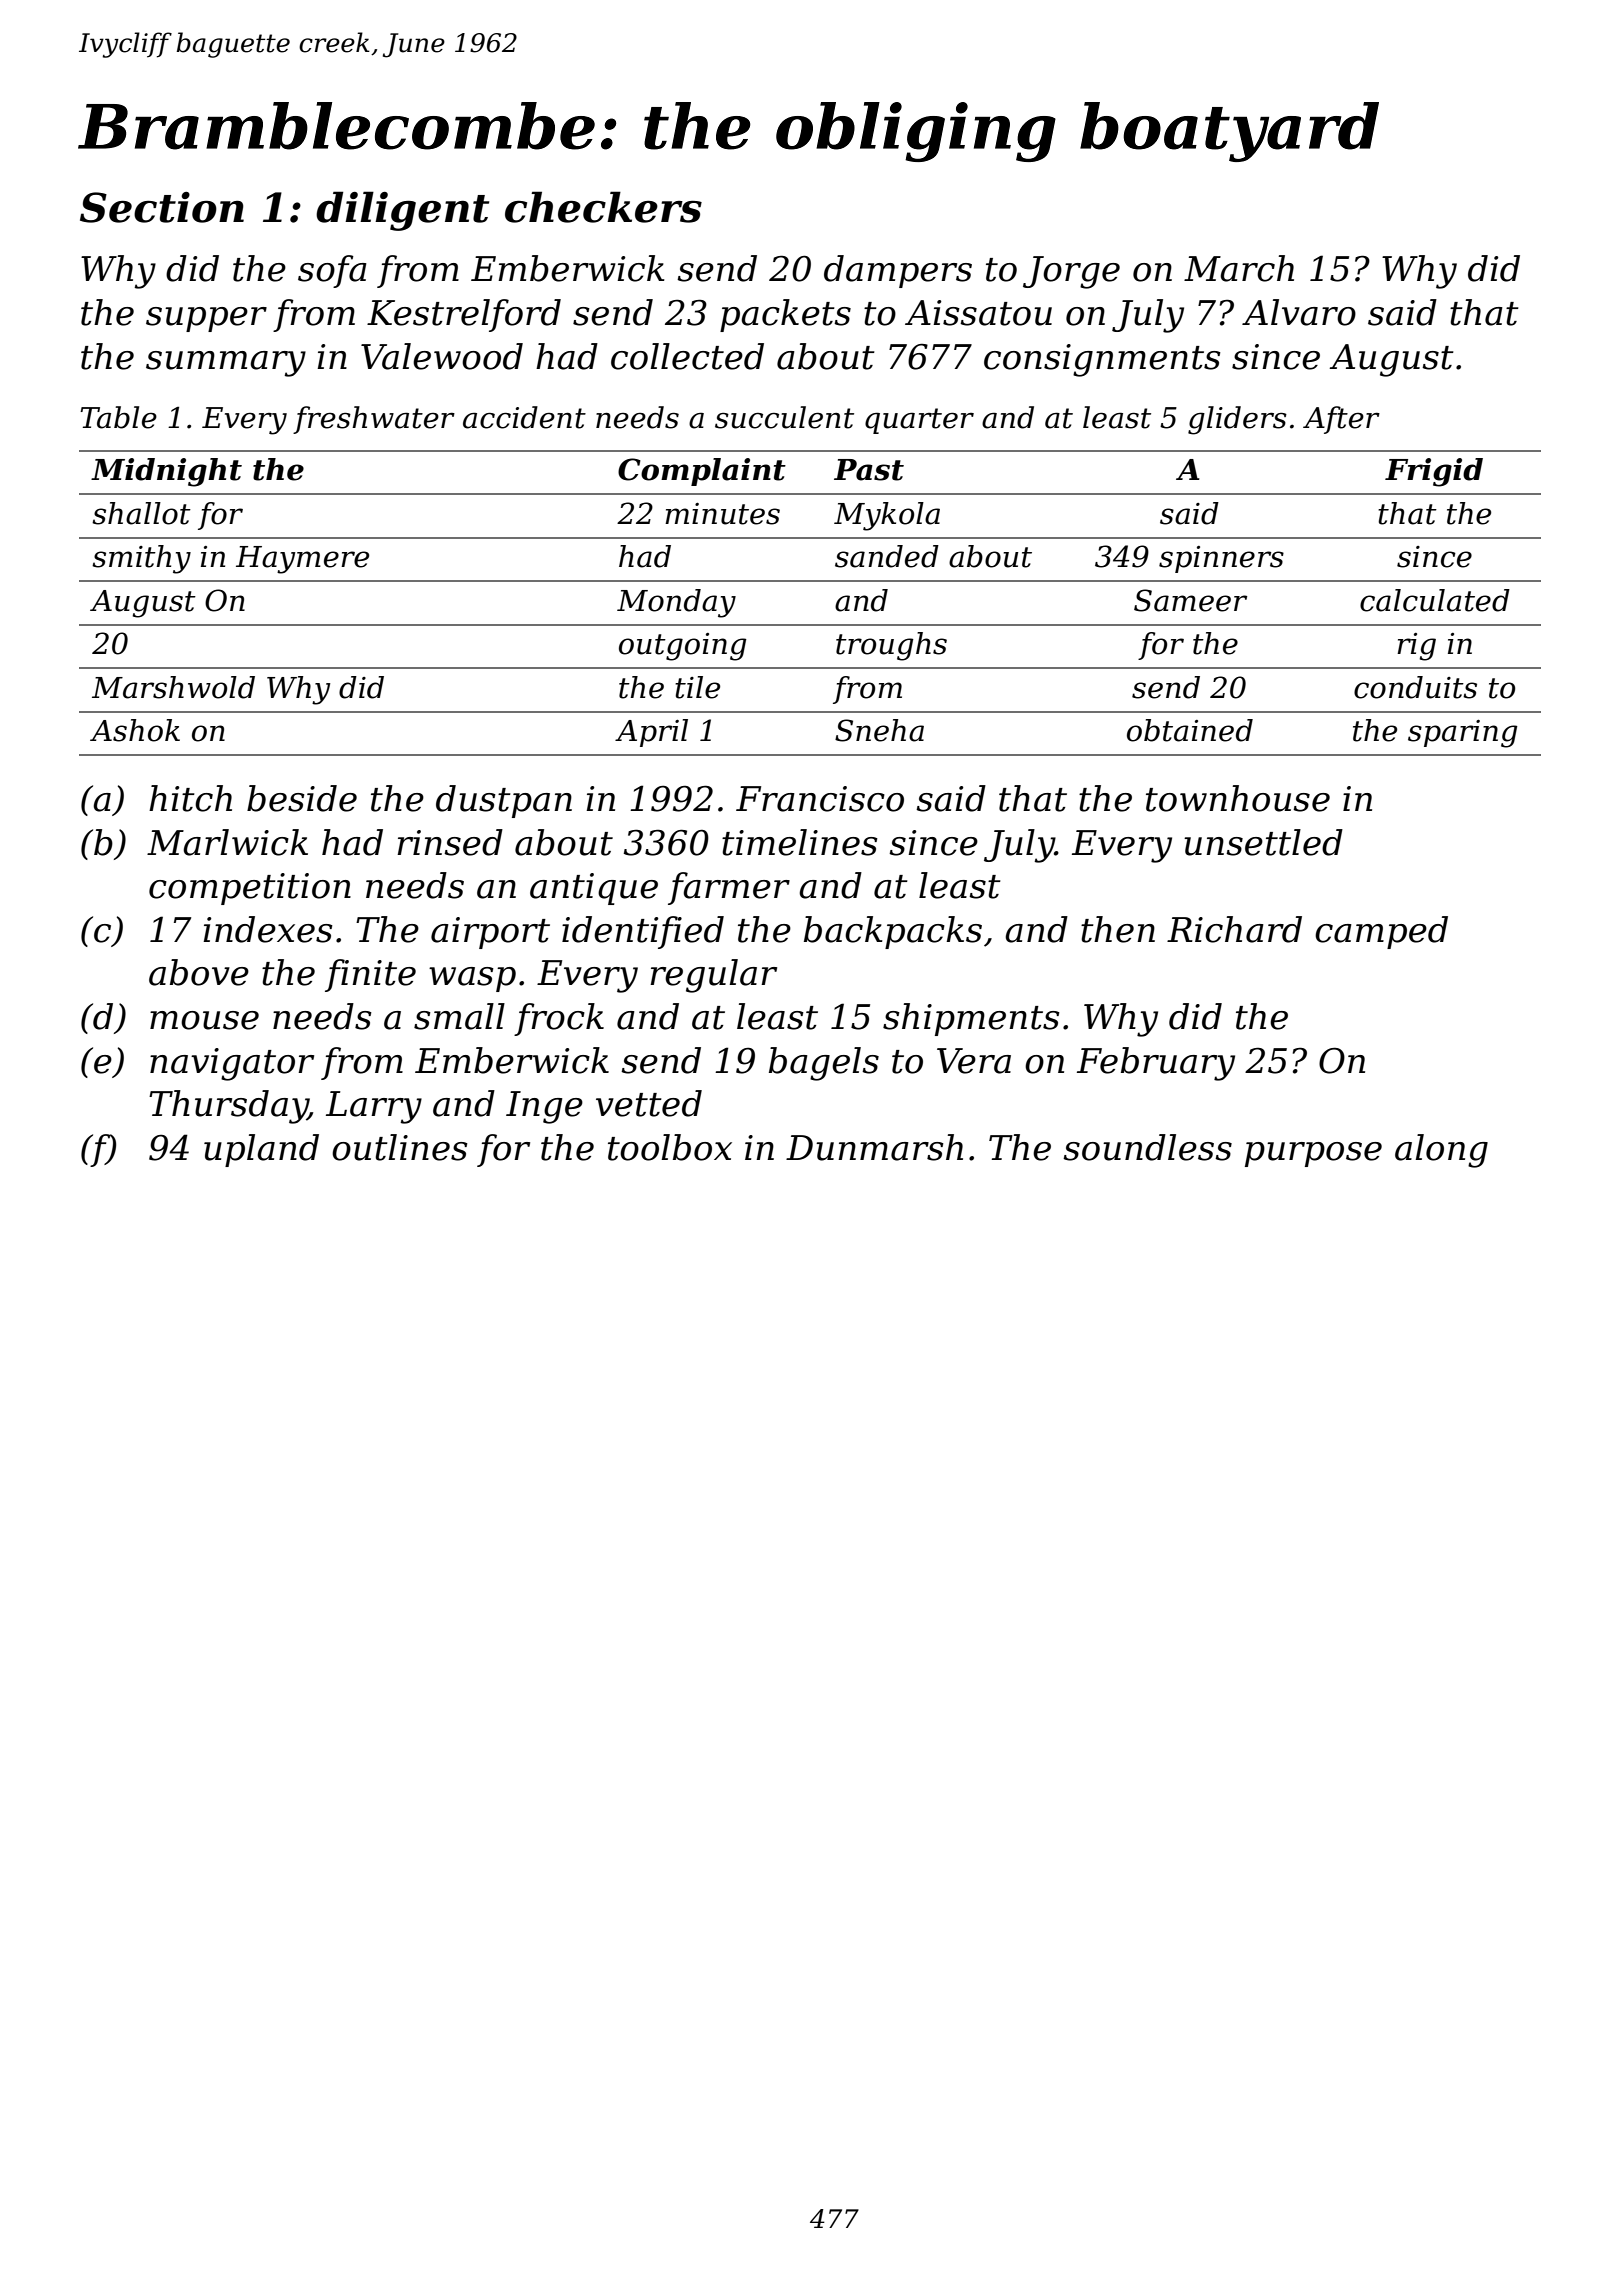 The width and height of the image is (1620, 2292). I want to click on backpacks, so click(893, 932).
